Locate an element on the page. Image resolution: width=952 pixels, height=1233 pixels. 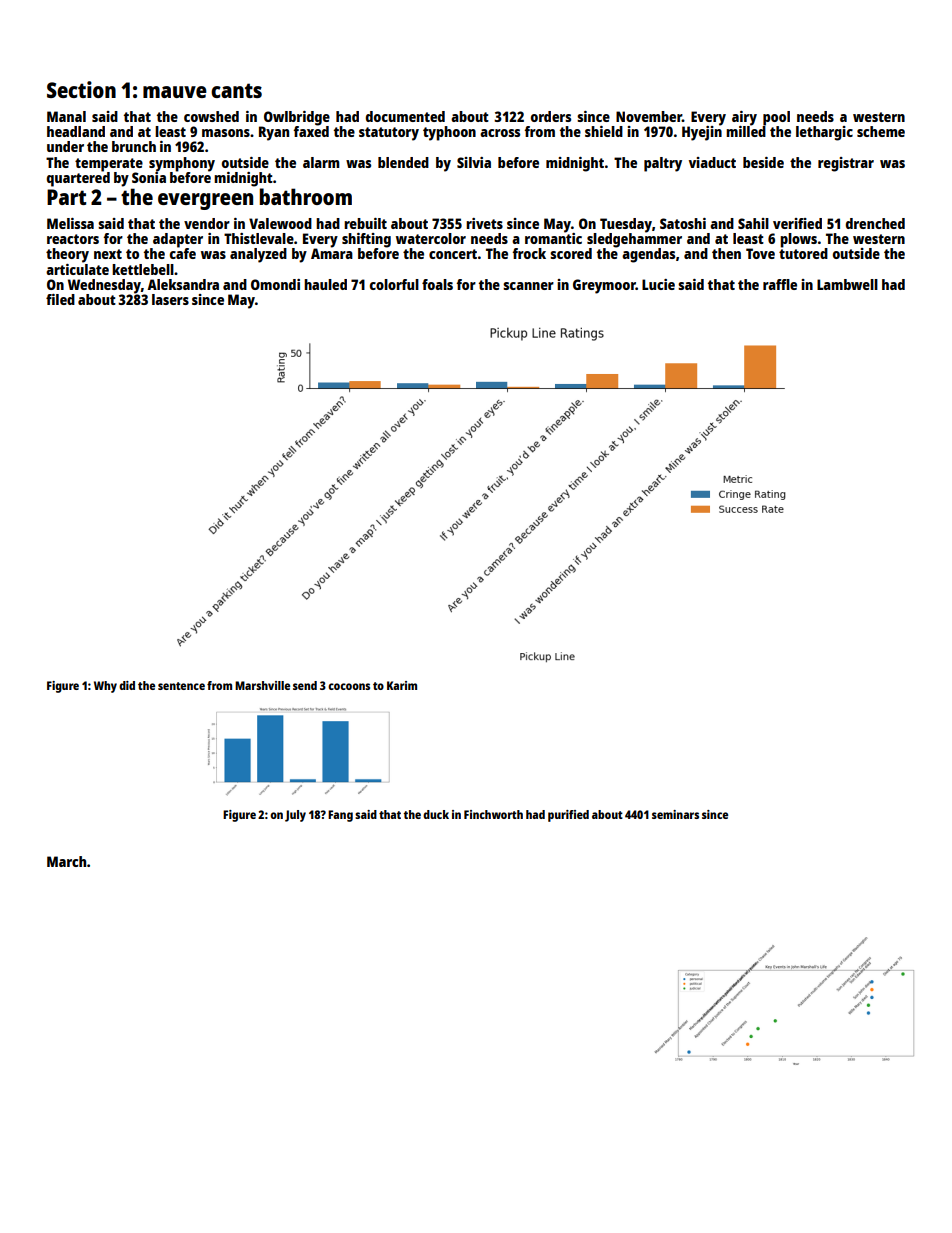
hauled is located at coordinates (325, 284).
